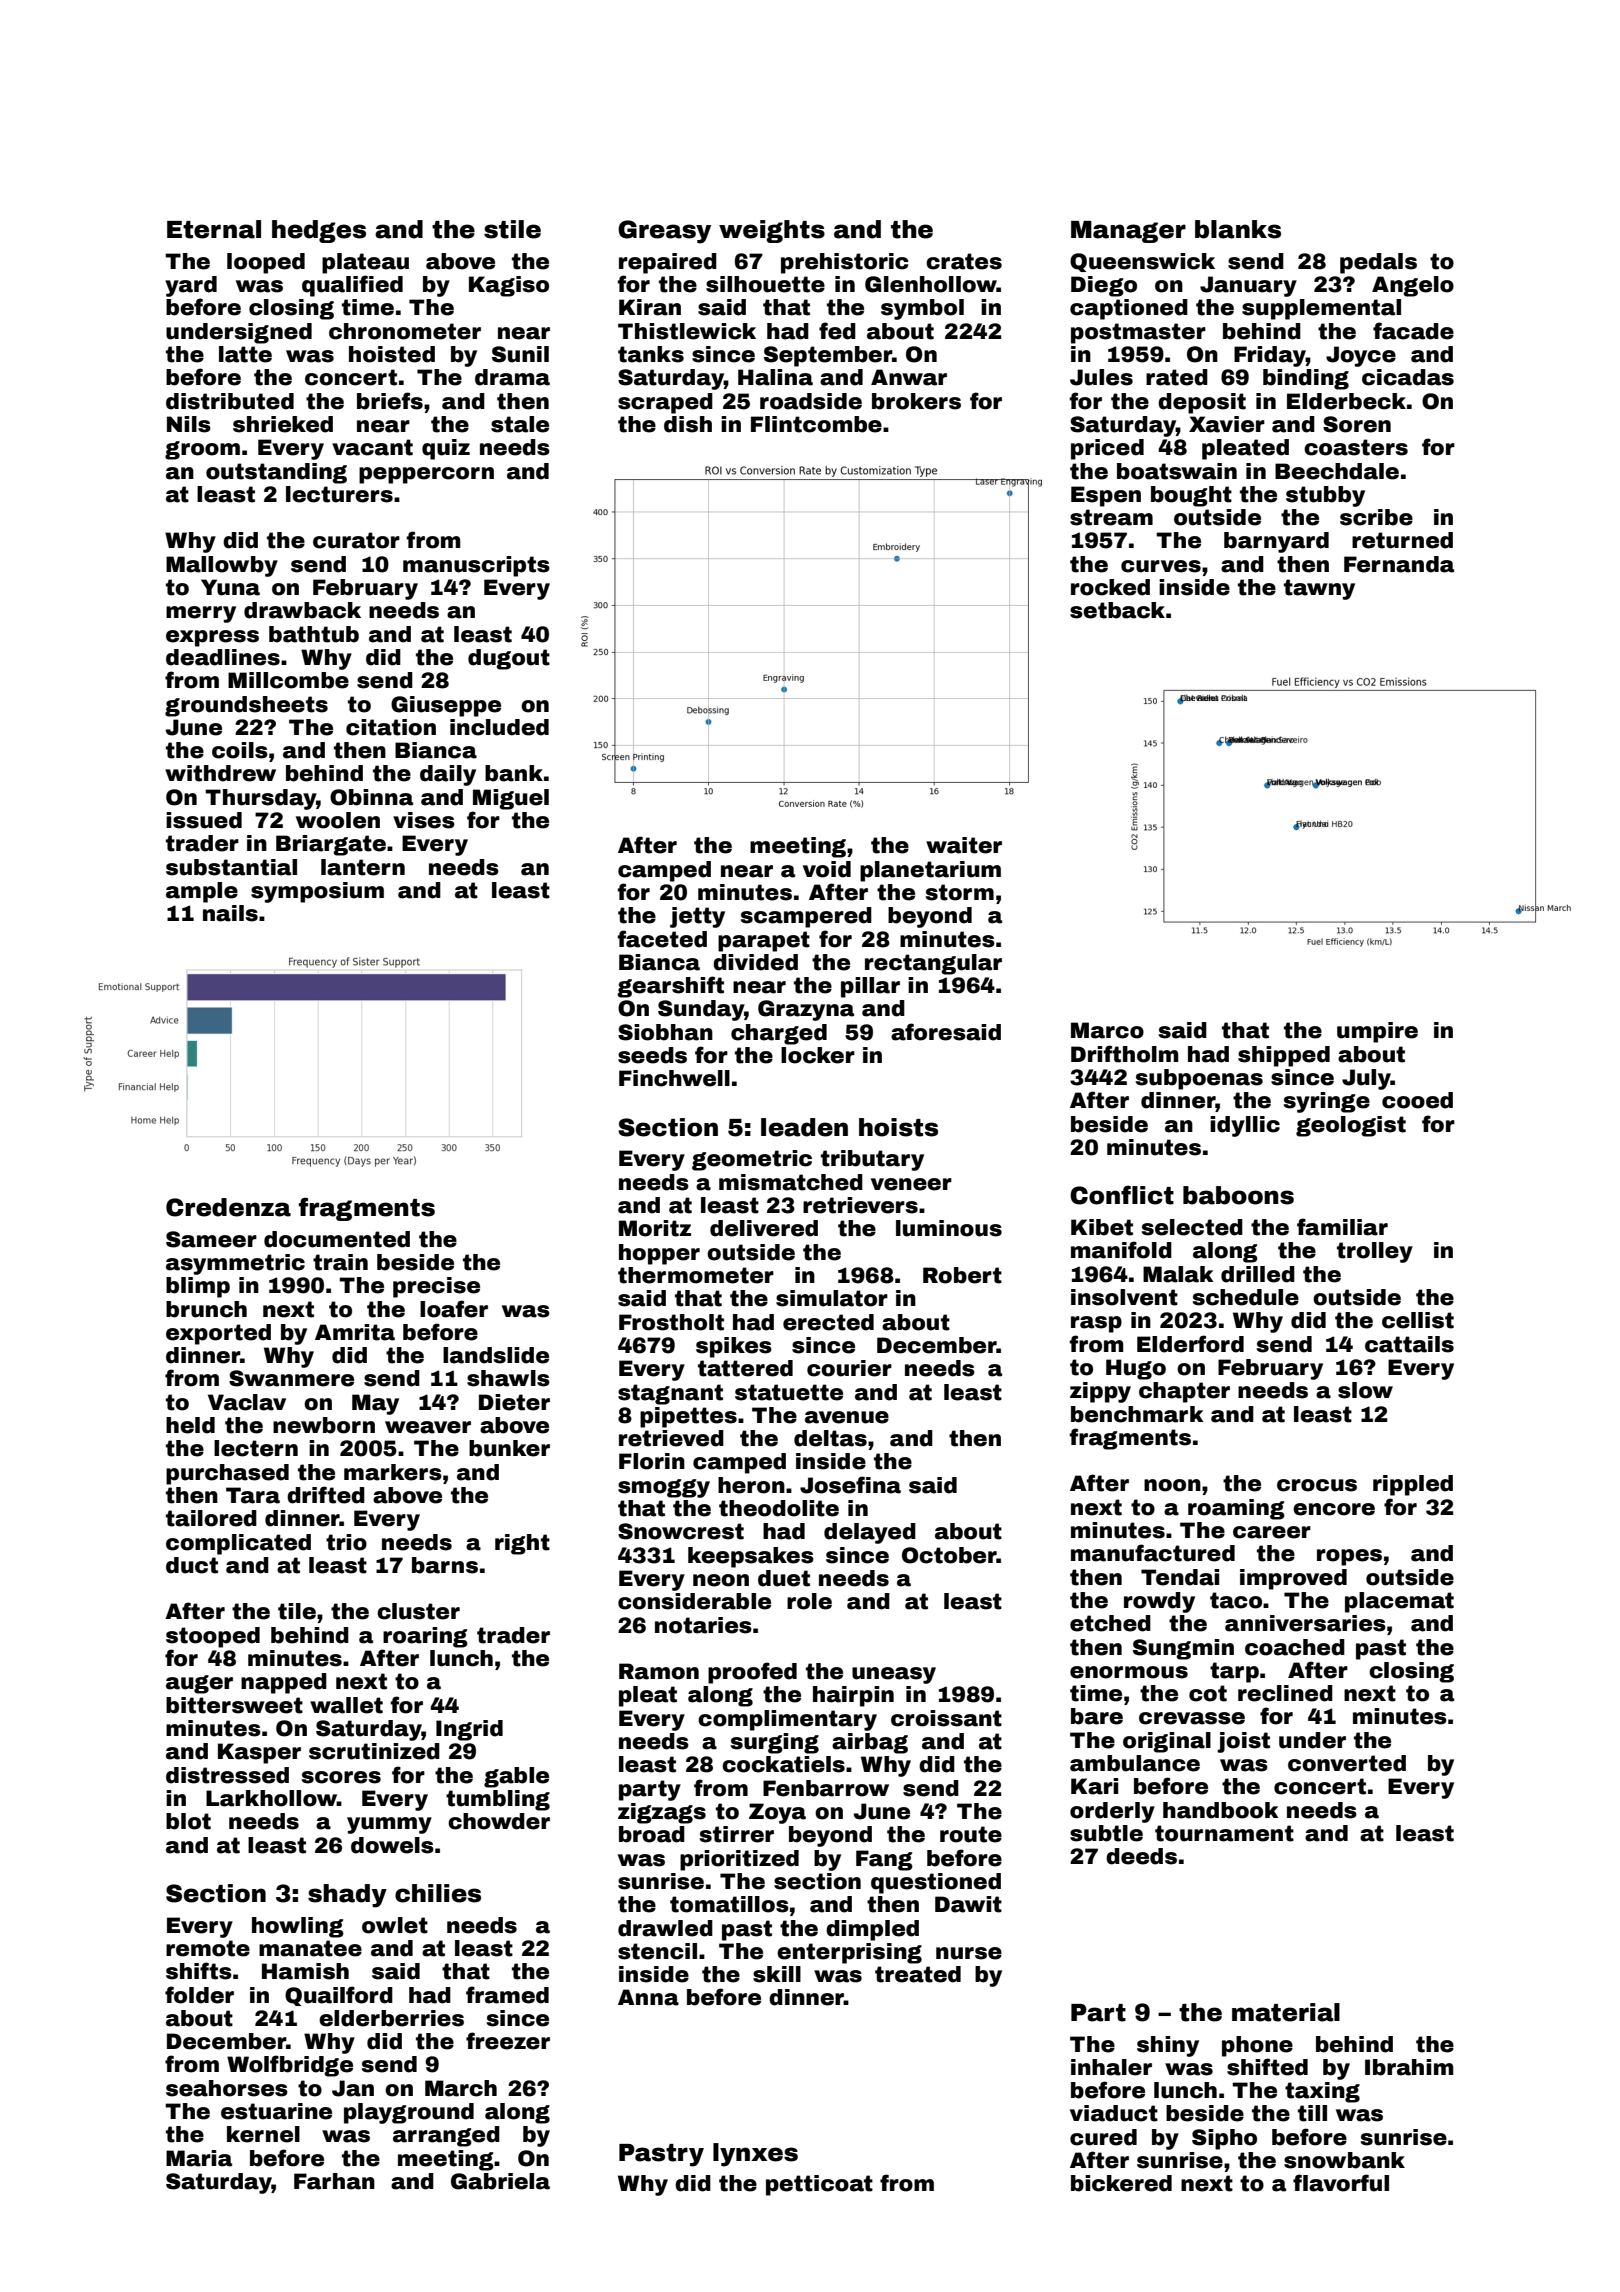  What do you see at coordinates (960, 892) in the screenshot?
I see `storm` at bounding box center [960, 892].
